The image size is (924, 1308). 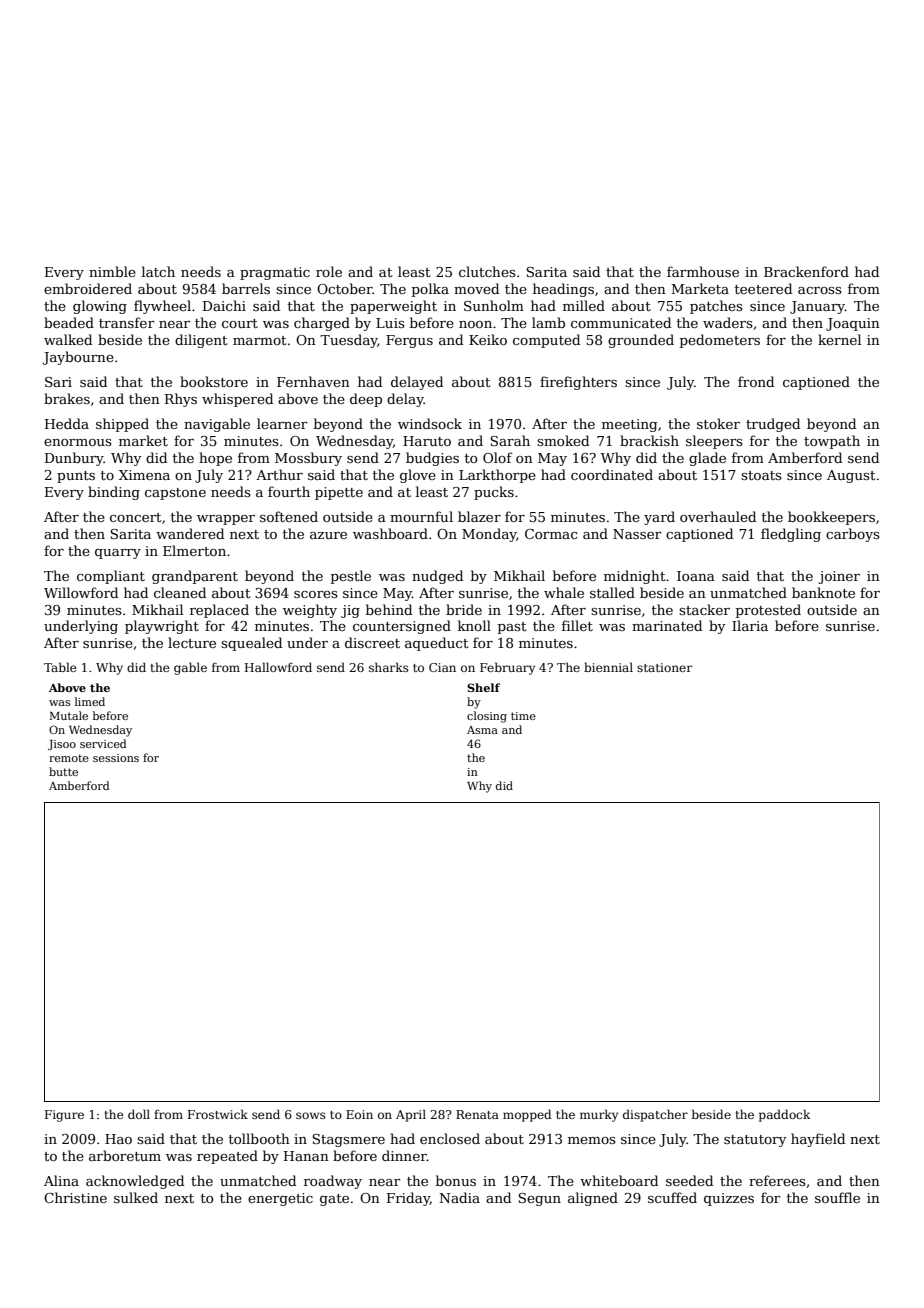 I want to click on Asma, so click(x=482, y=730).
